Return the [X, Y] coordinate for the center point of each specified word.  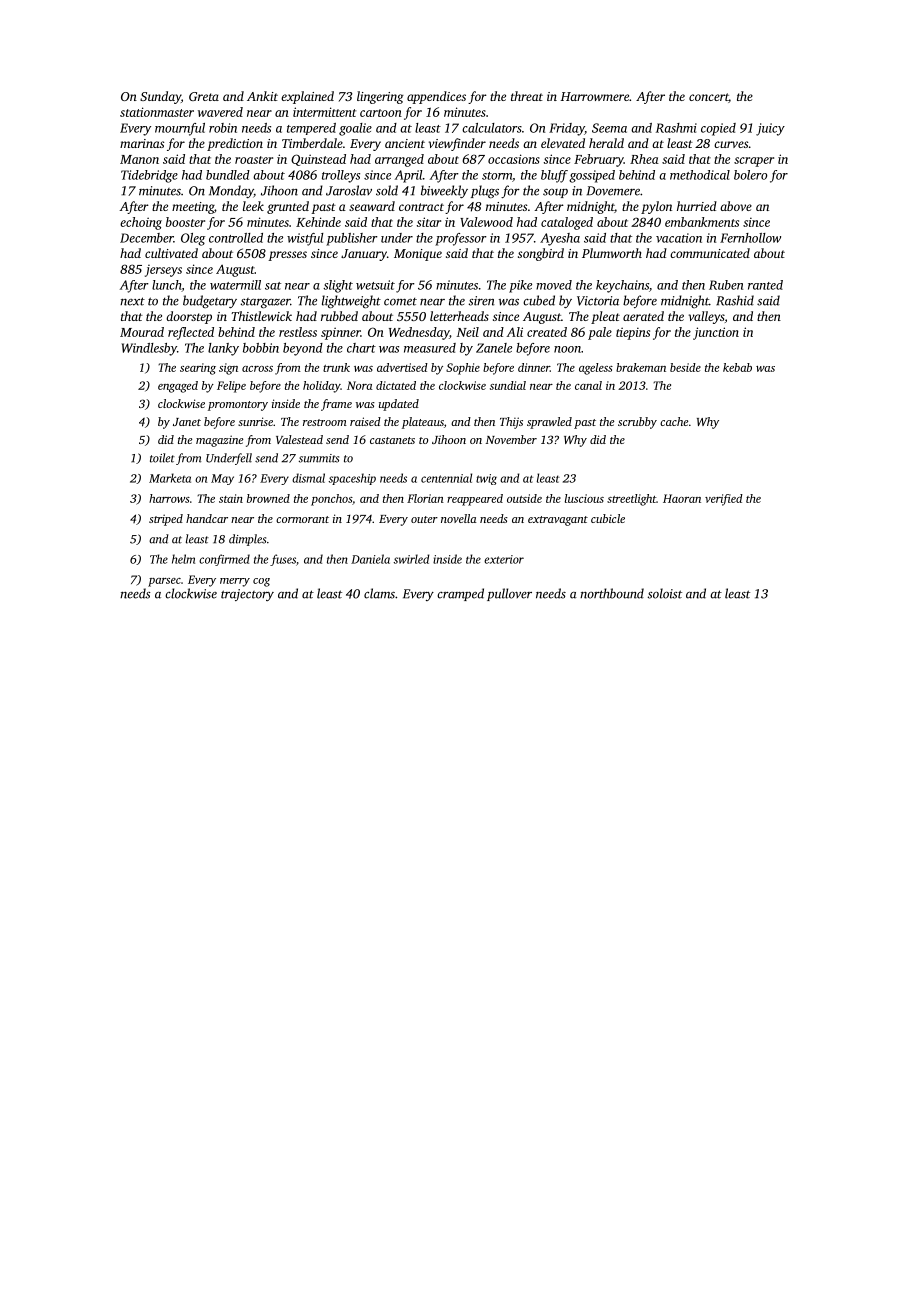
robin [223, 128]
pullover [509, 594]
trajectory [247, 595]
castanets [392, 440]
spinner [341, 333]
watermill [235, 285]
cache [674, 421]
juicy [770, 129]
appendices [436, 97]
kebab [737, 367]
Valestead [299, 439]
